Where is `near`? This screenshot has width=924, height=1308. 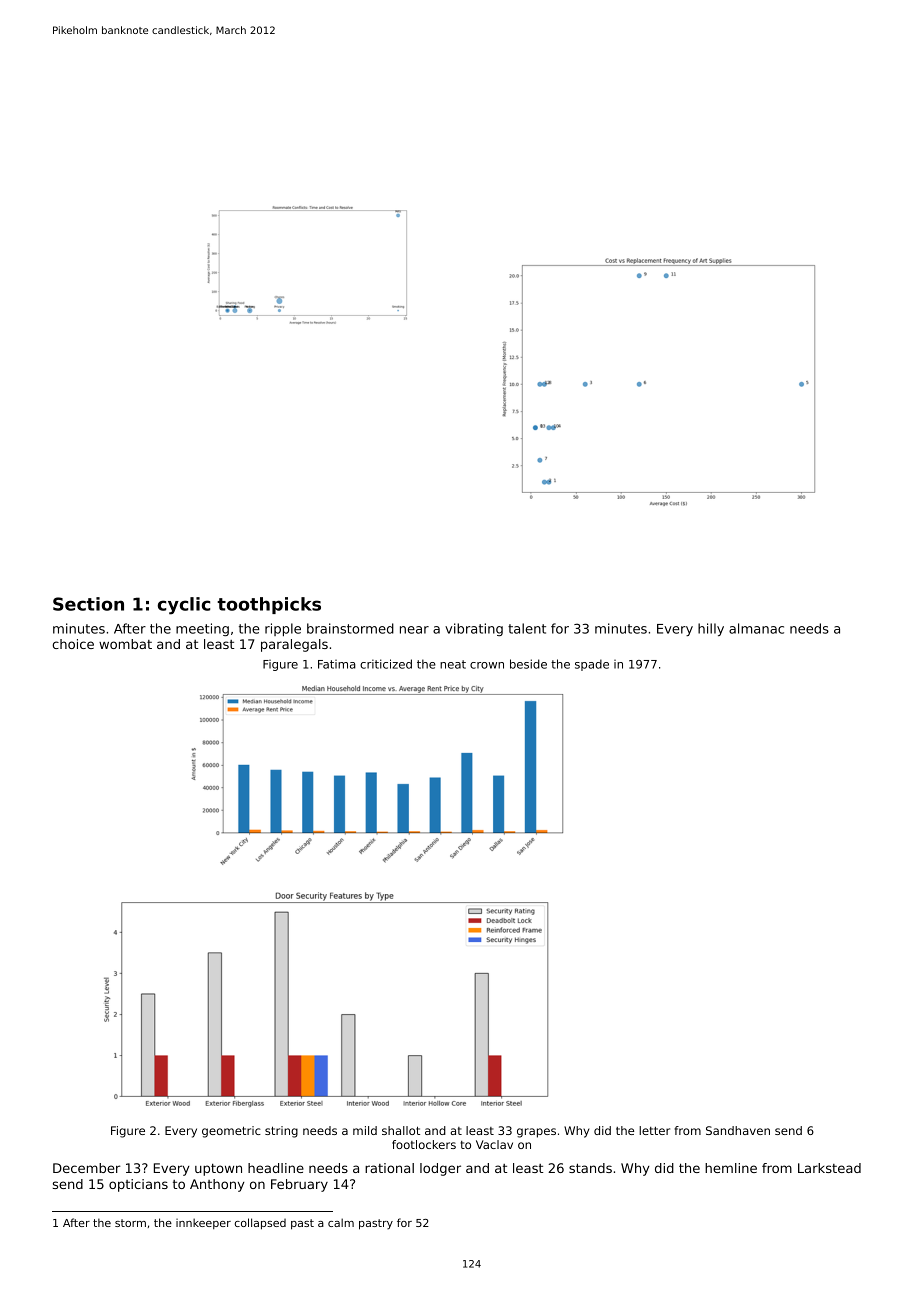
near is located at coordinates (414, 630).
